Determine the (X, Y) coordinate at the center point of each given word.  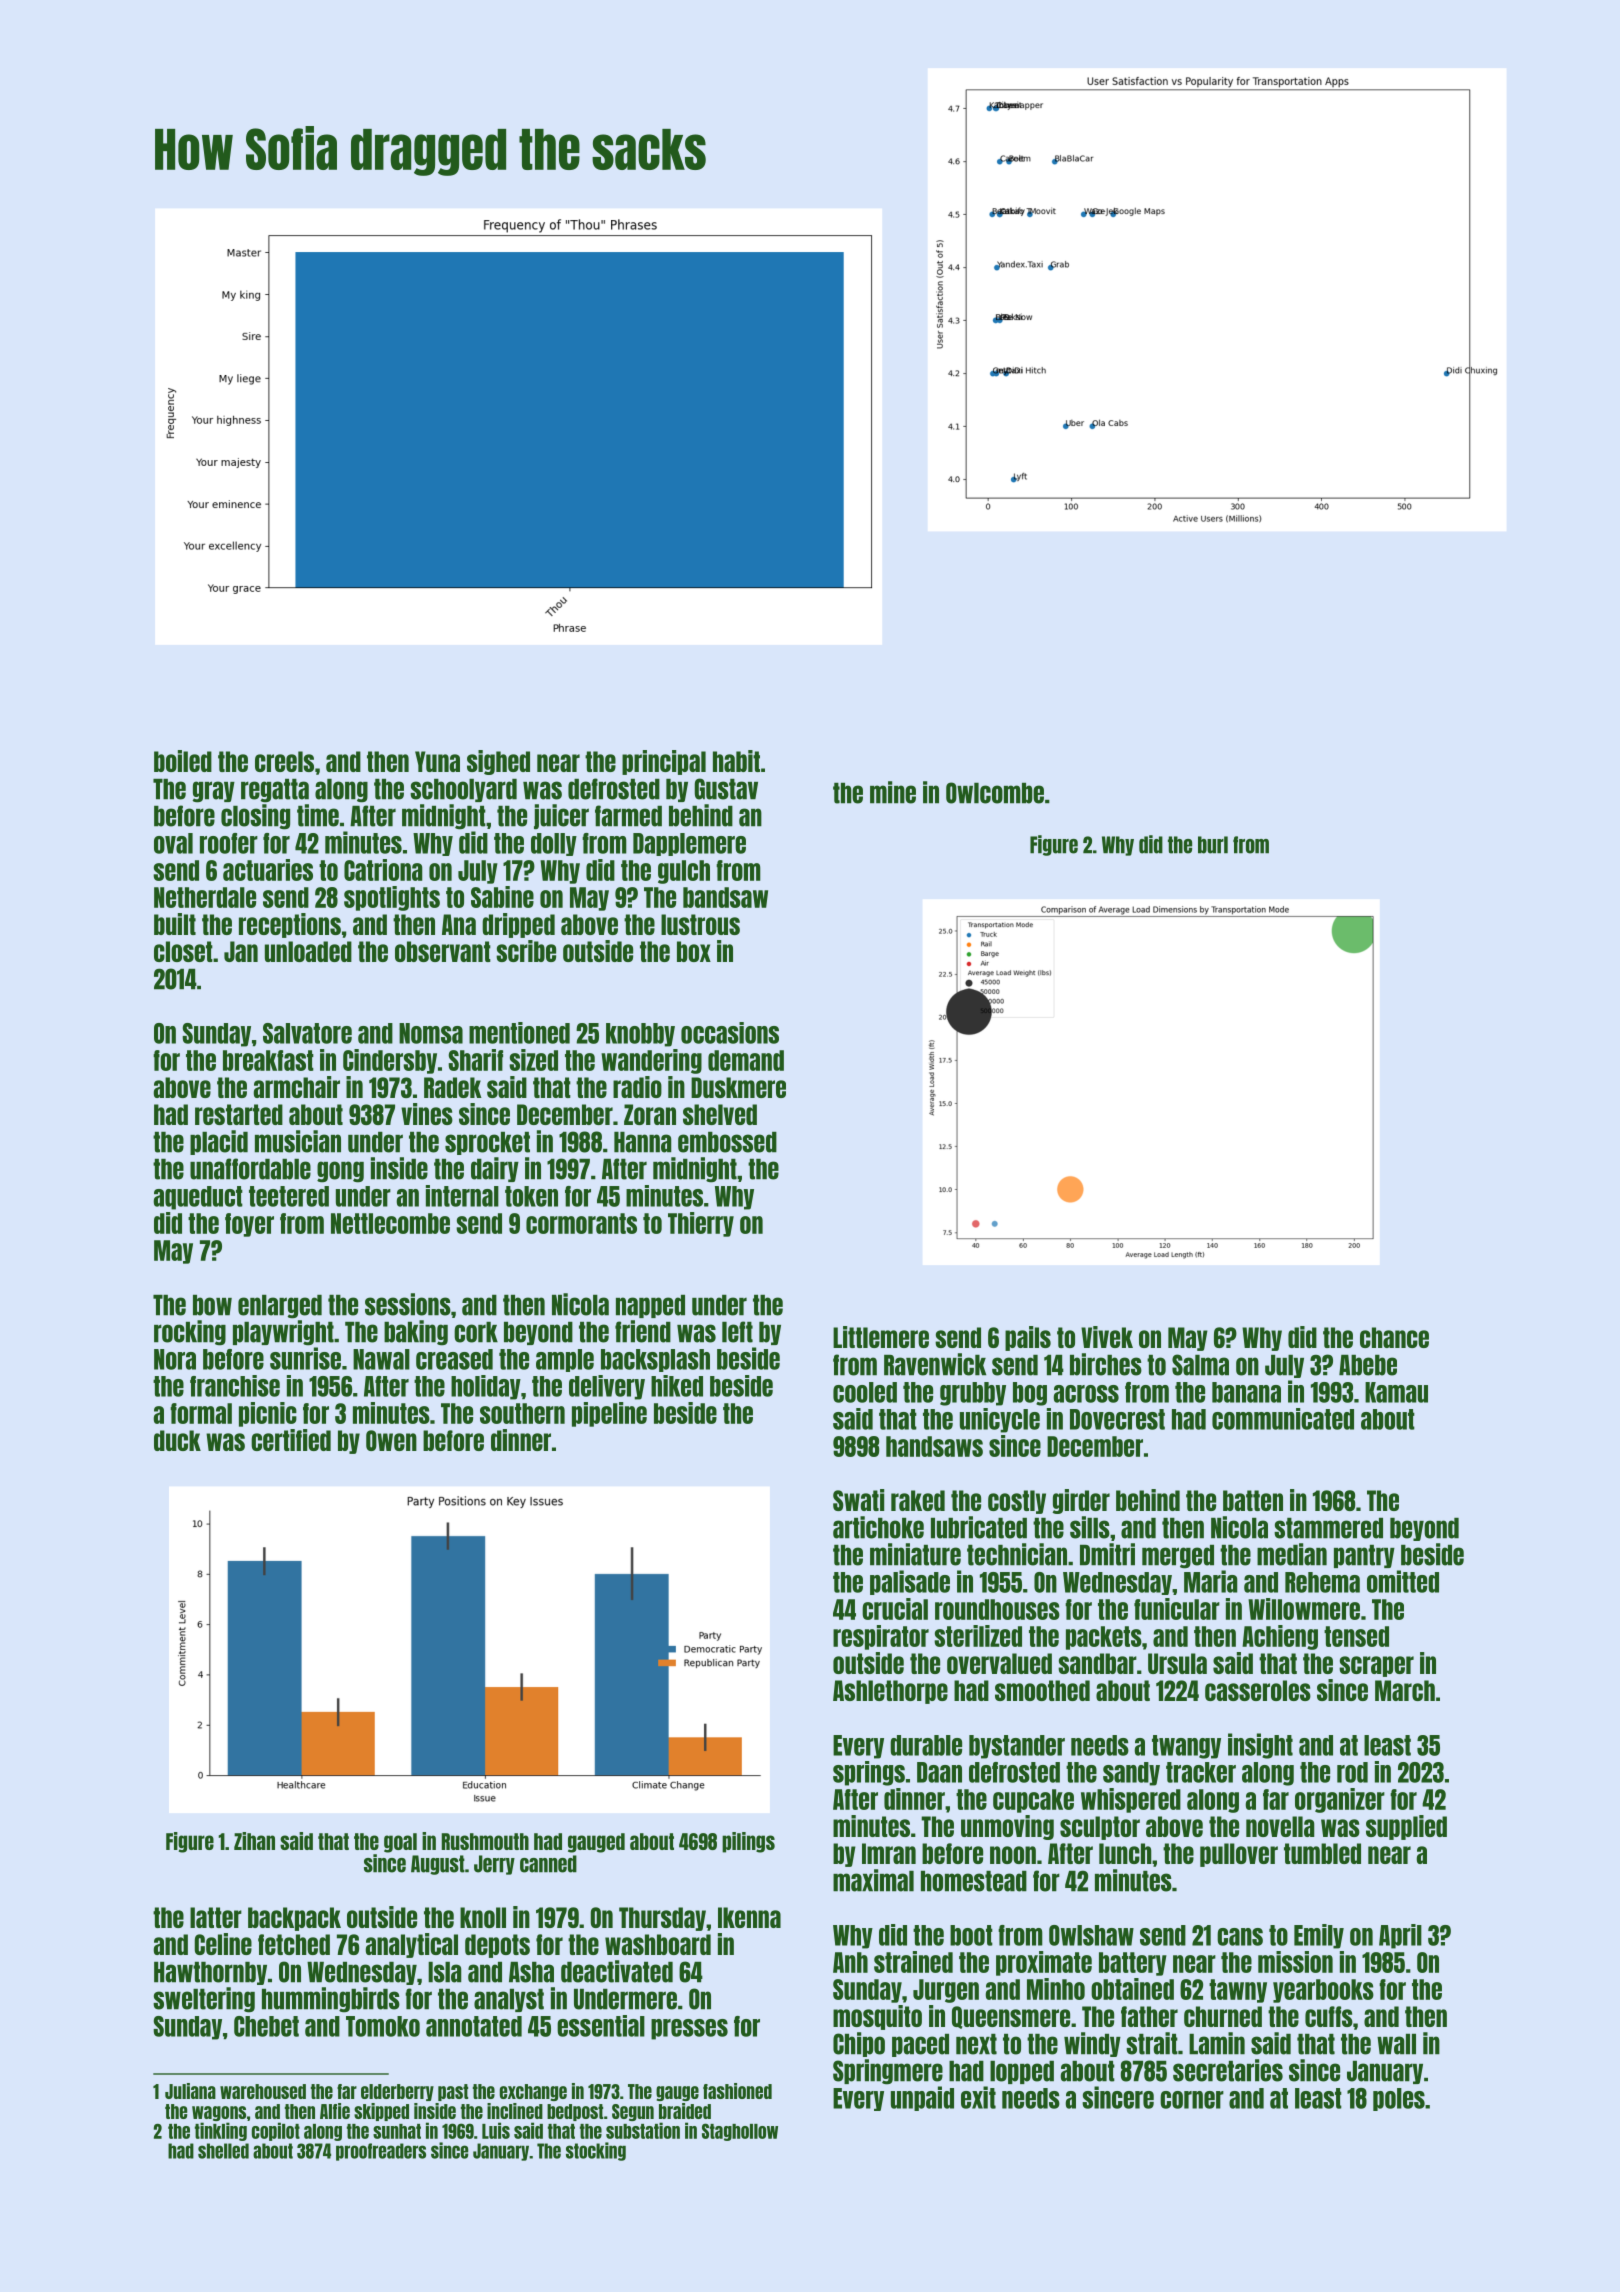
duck (177, 1440)
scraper (1376, 1666)
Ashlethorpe (890, 1692)
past (453, 2092)
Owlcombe (995, 793)
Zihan (254, 1841)
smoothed (1042, 1690)
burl (1213, 845)
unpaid (922, 2098)
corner (1192, 2100)
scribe (526, 951)
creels (284, 761)
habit (736, 761)
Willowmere (1304, 1609)
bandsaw (725, 897)
